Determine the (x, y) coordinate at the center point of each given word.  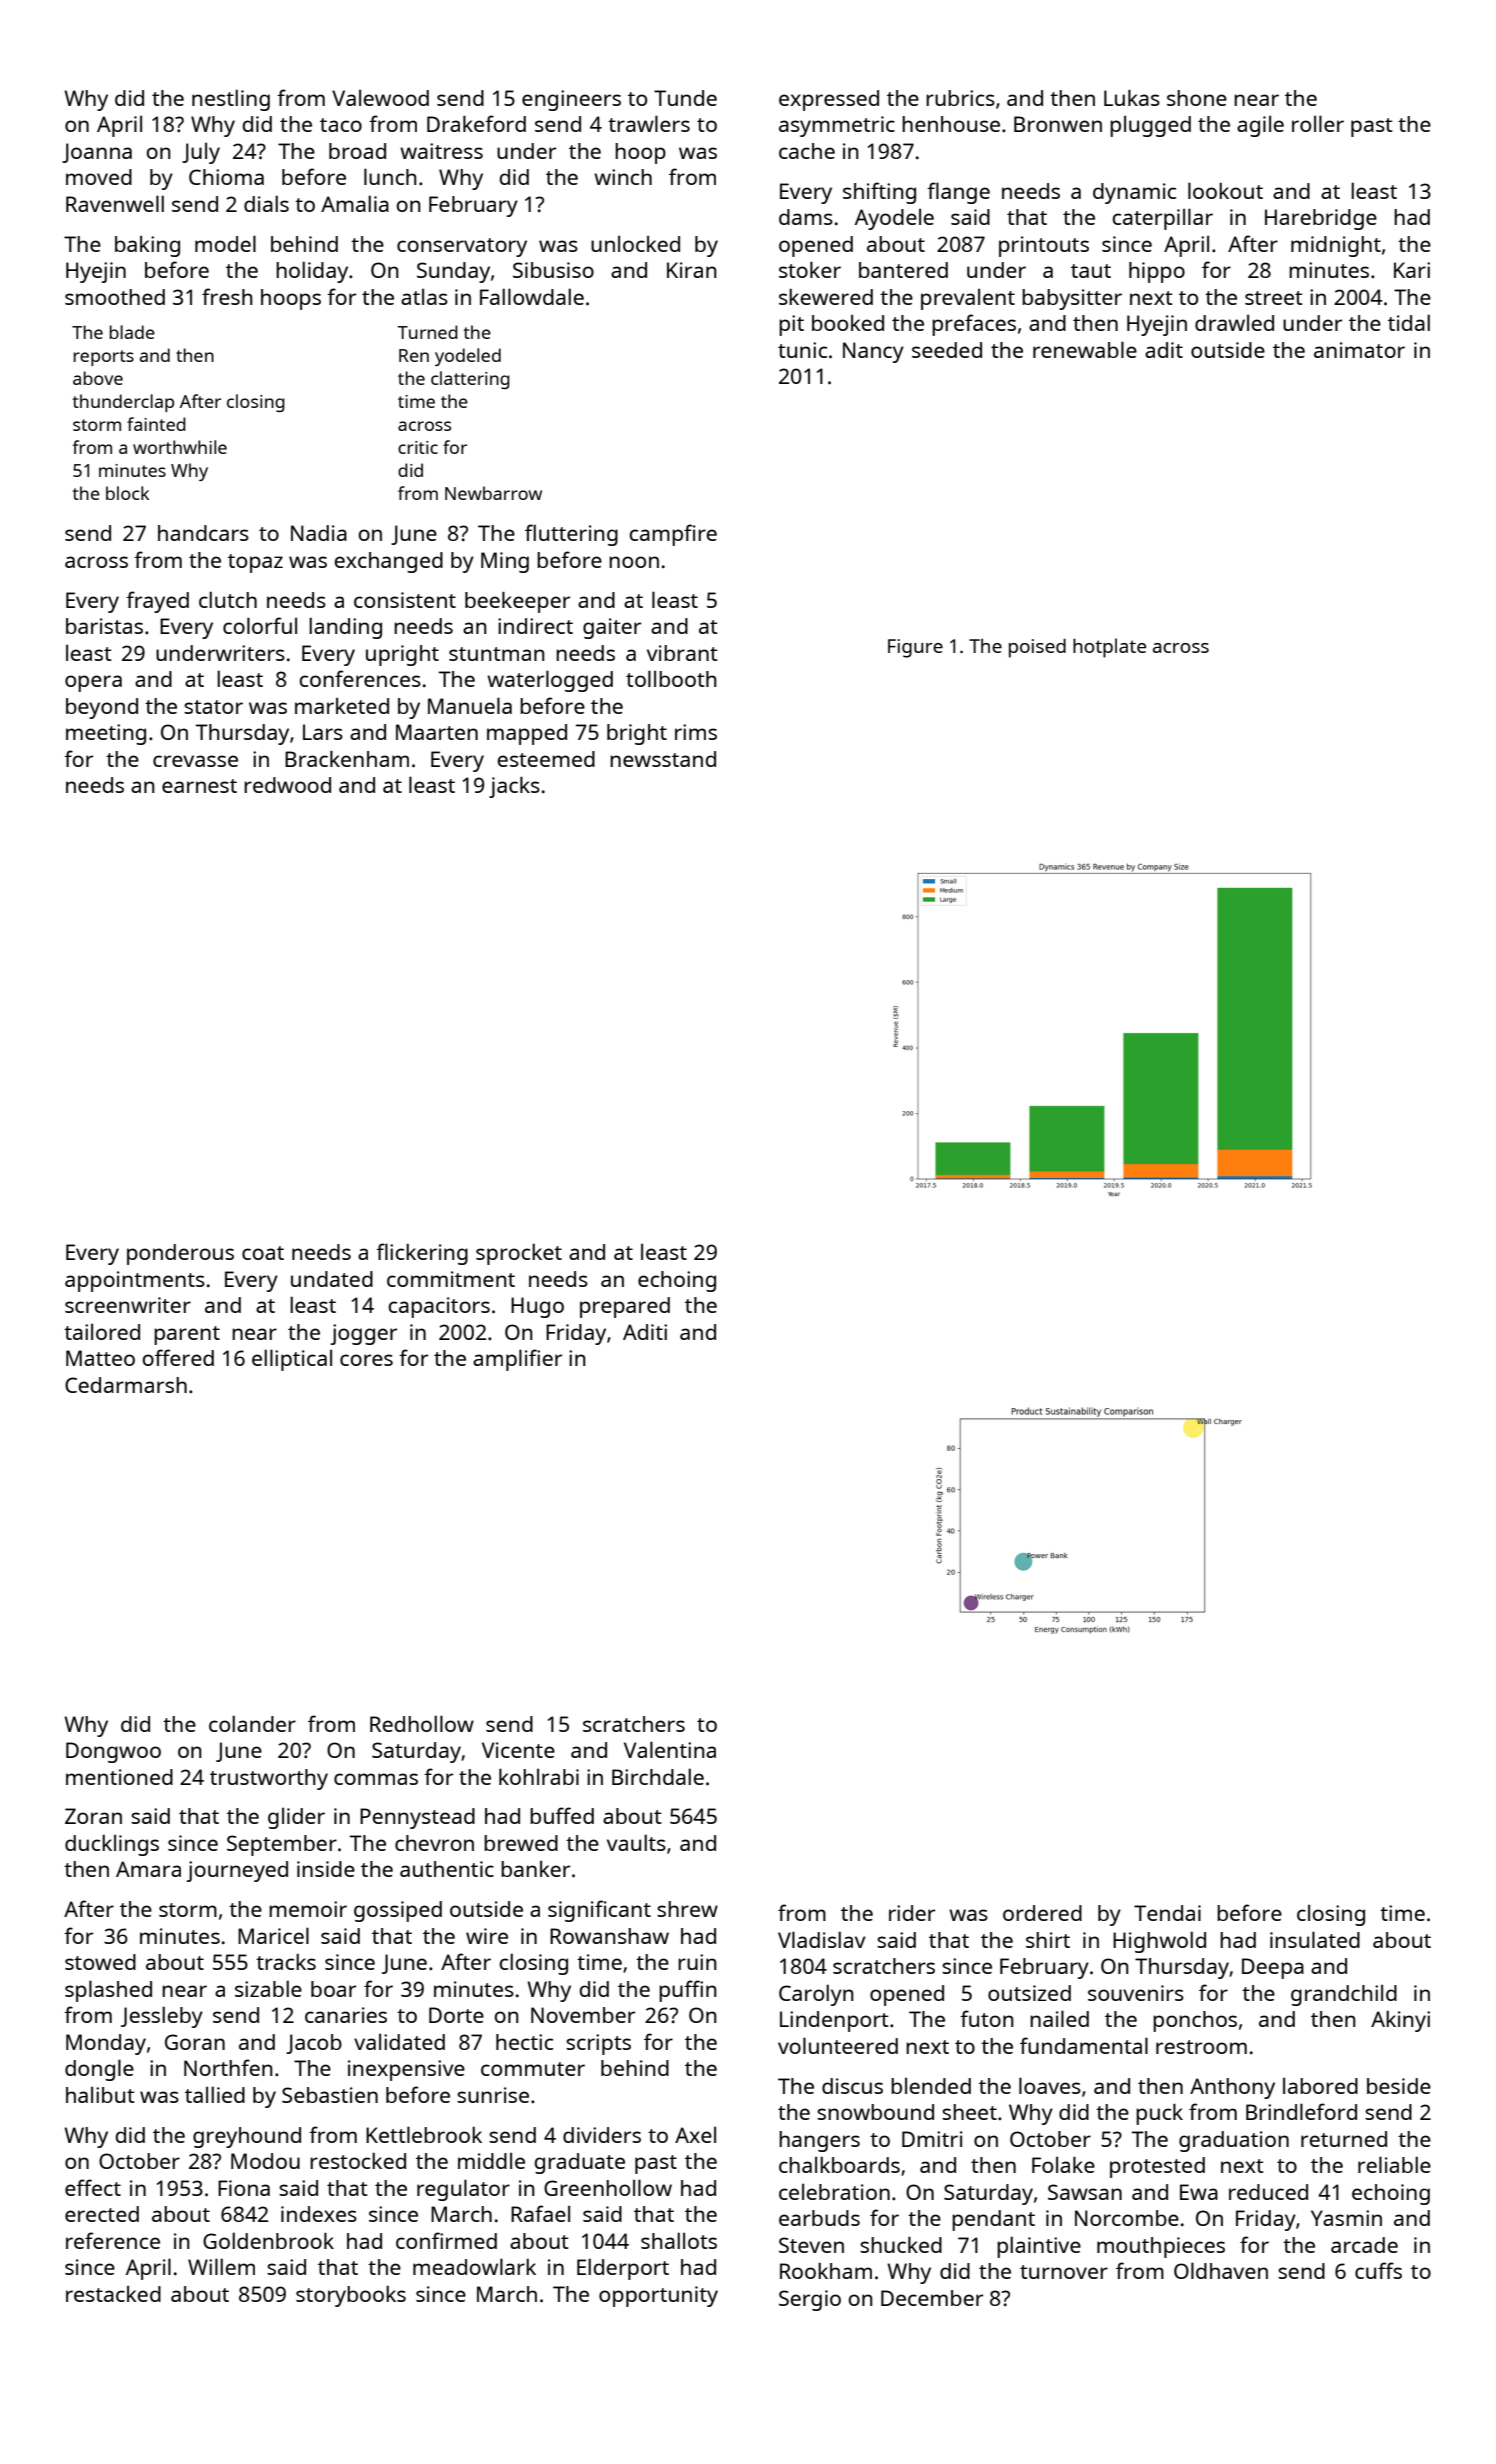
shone (1197, 98)
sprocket (519, 1254)
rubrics (960, 98)
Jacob (314, 2044)
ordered (1042, 1913)
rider (912, 1913)
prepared (625, 1307)
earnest (199, 786)
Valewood (380, 97)
